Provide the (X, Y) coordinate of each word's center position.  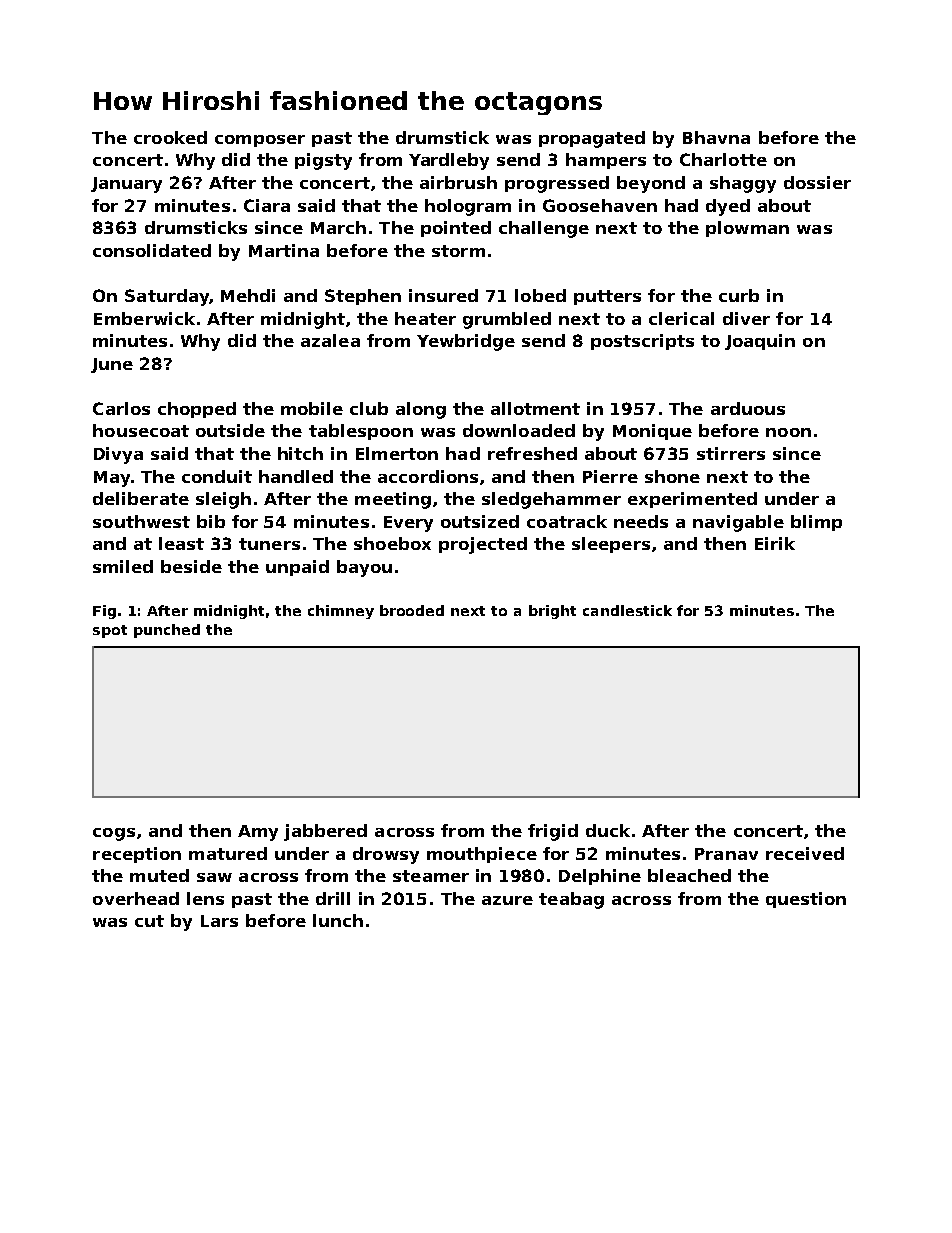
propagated (592, 139)
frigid (553, 832)
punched (167, 631)
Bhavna (716, 137)
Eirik (775, 543)
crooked (170, 137)
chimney (341, 612)
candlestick (627, 610)
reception (137, 855)
